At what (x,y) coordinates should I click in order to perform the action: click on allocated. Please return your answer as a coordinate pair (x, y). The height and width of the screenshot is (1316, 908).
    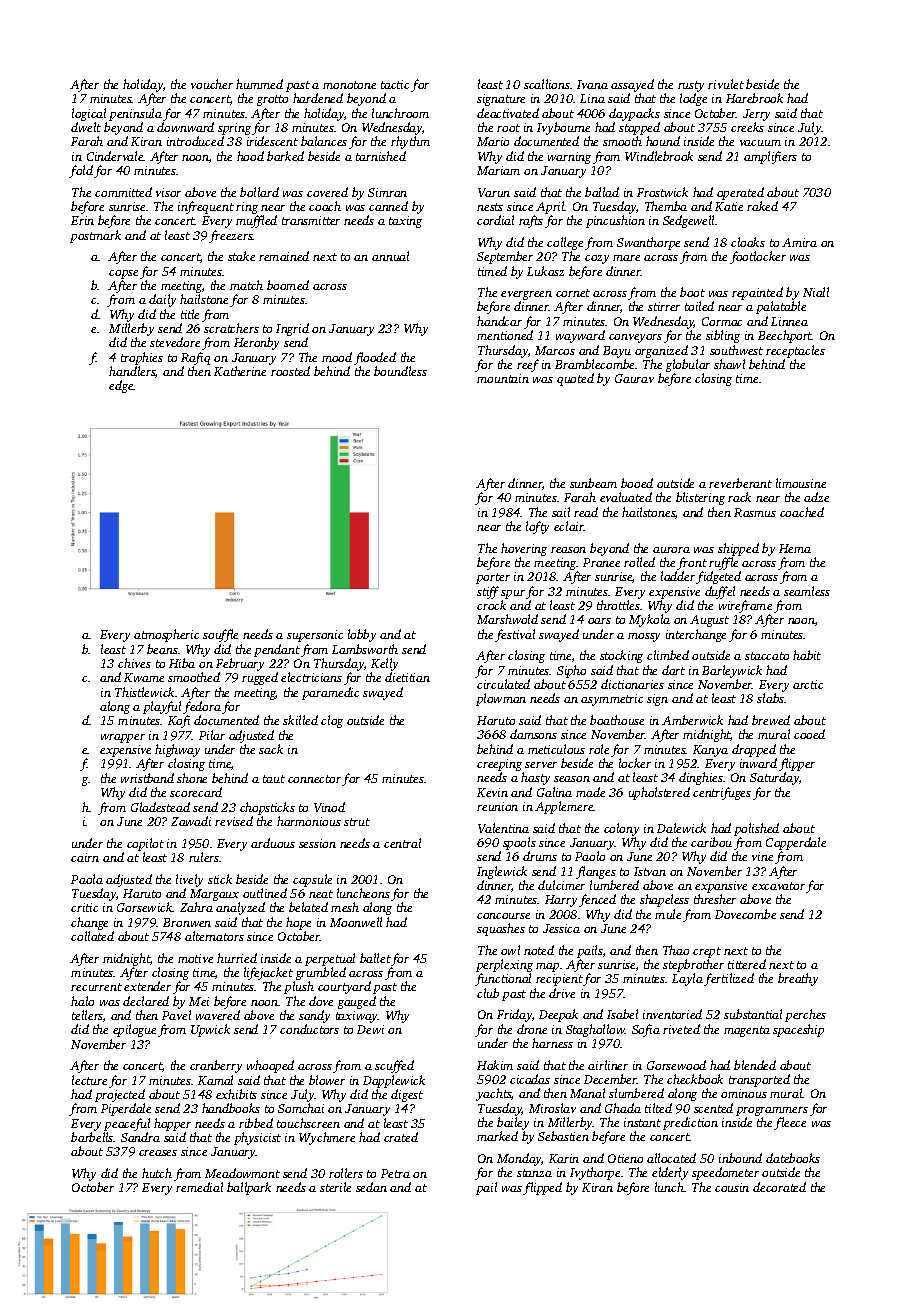
    Looking at the image, I should click on (671, 1158).
